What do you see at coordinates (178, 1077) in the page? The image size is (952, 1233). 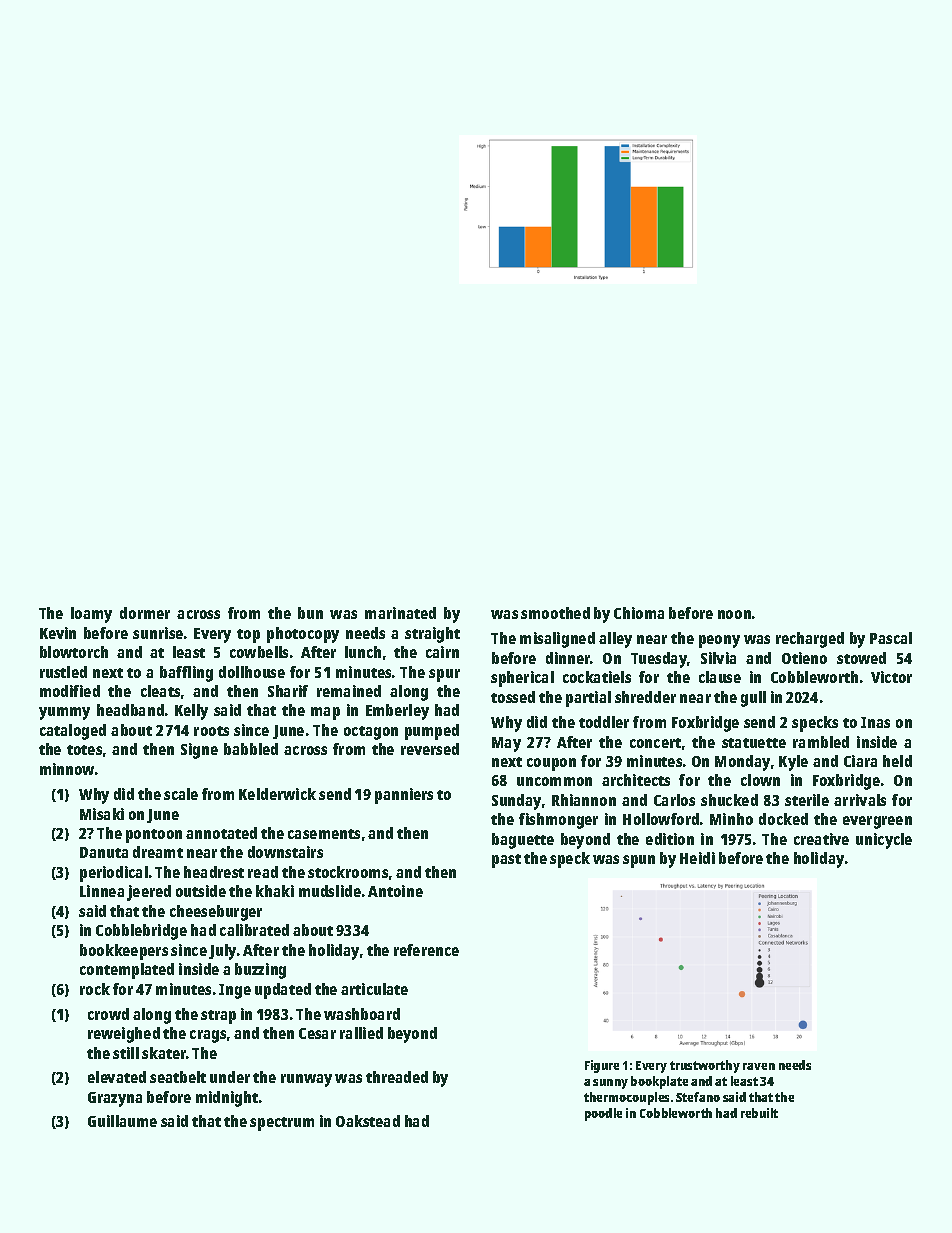 I see `seatbelt` at bounding box center [178, 1077].
